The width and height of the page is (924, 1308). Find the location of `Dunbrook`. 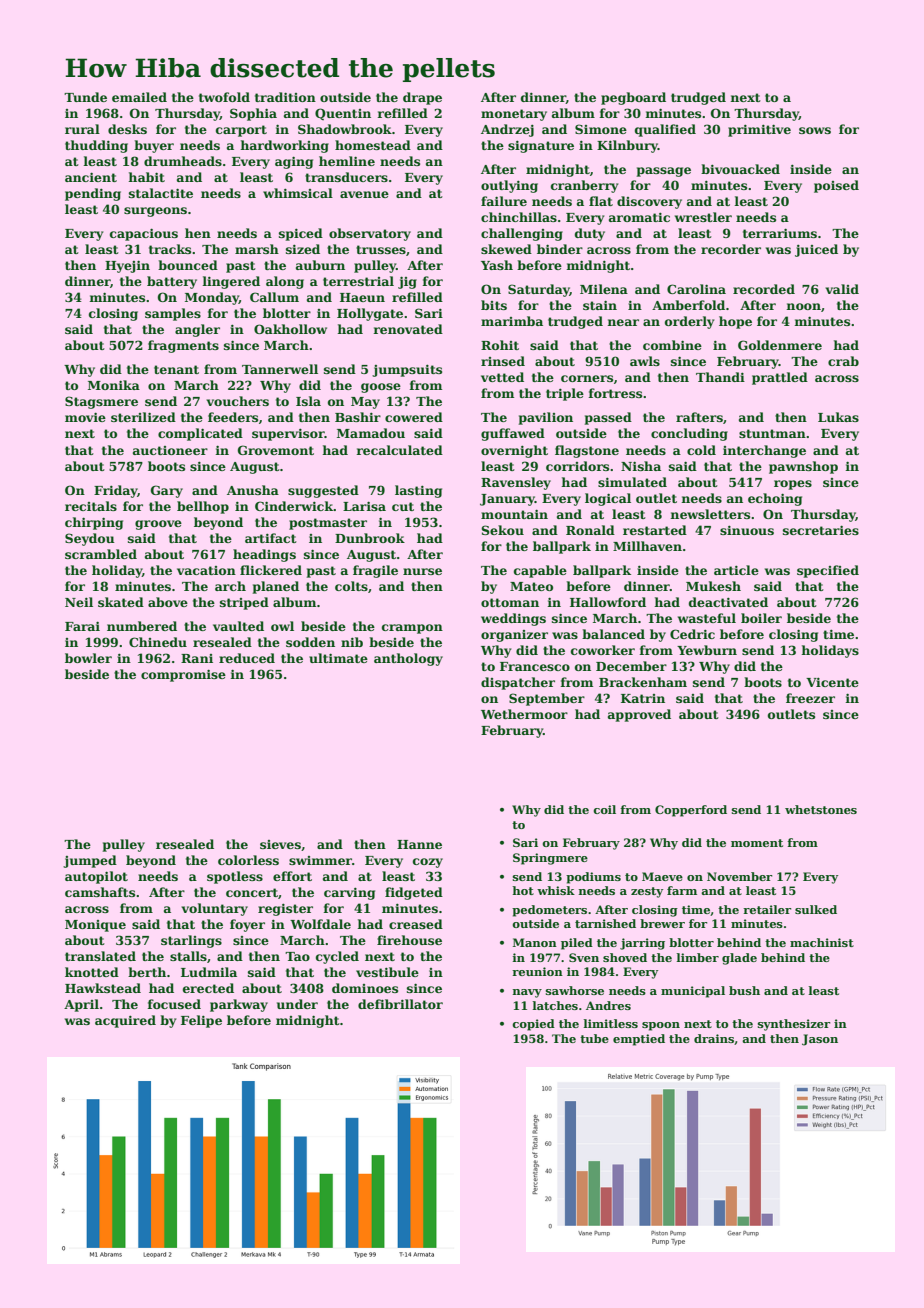

Dunbrook is located at coordinates (370, 538).
